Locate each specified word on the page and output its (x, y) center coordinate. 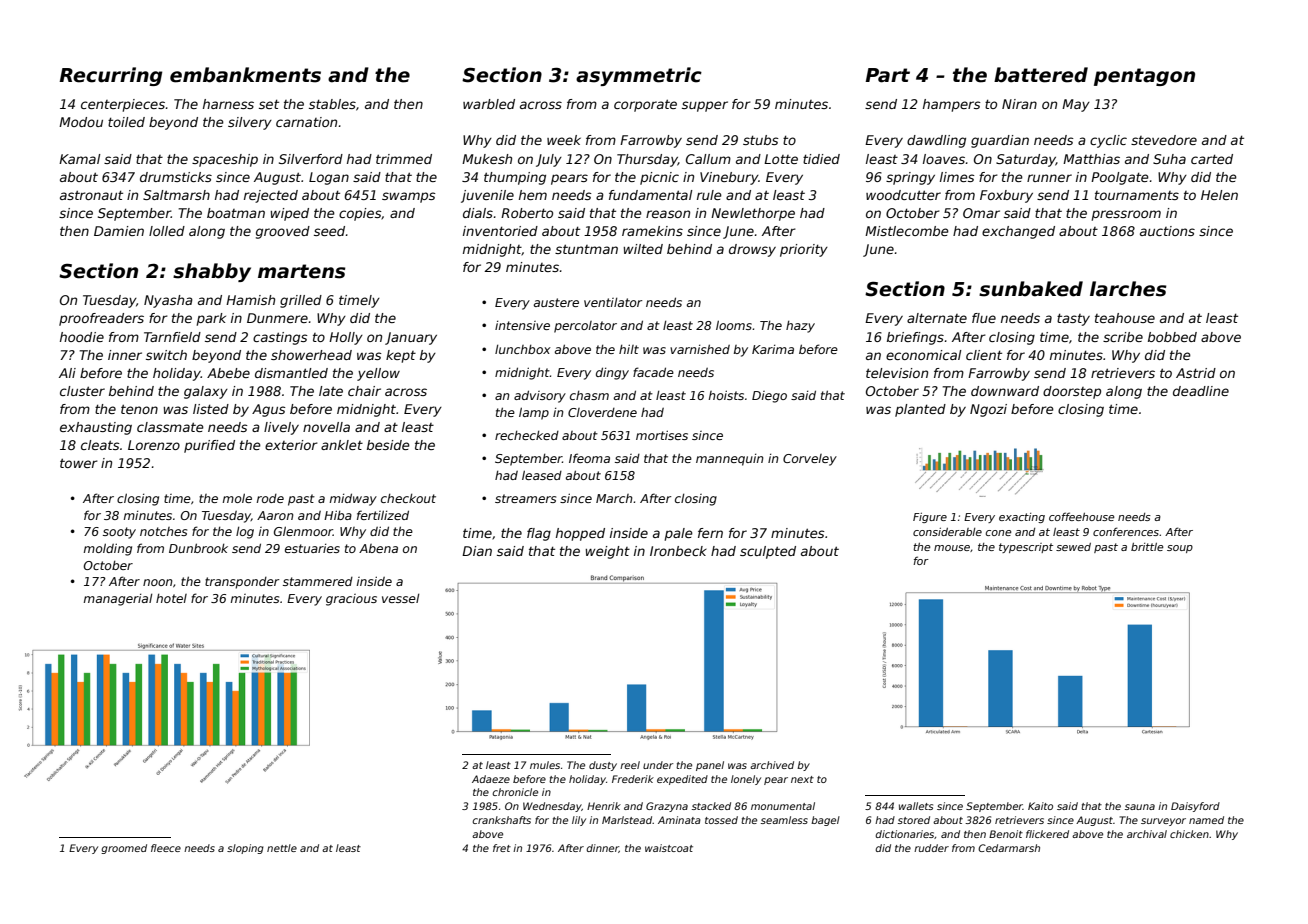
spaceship (225, 160)
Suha (1169, 159)
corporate (645, 105)
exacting (1022, 518)
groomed (124, 849)
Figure (930, 518)
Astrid (1196, 373)
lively (281, 428)
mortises (662, 435)
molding (108, 549)
